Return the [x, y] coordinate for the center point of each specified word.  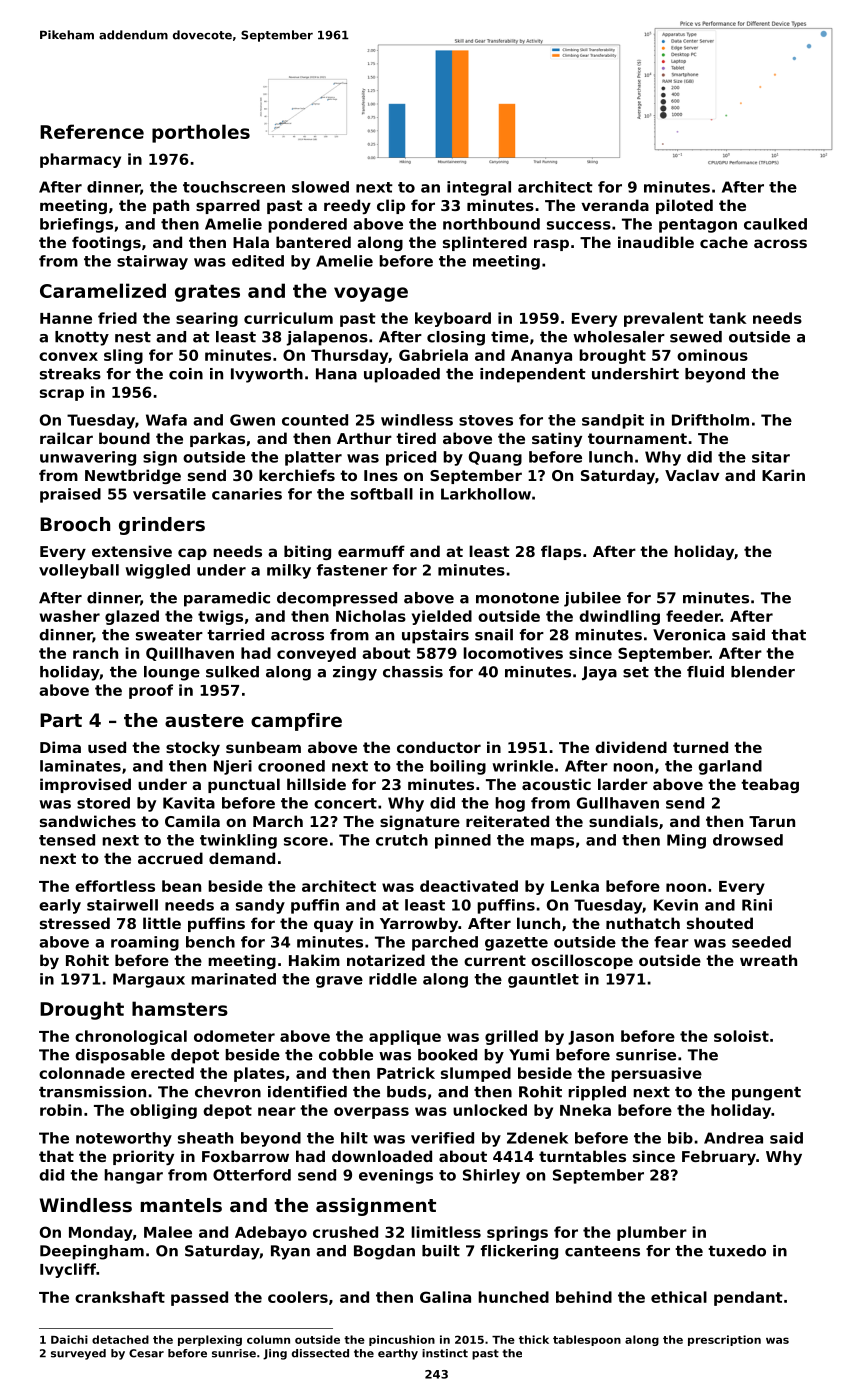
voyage [371, 294]
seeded [761, 942]
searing [207, 319]
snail [494, 635]
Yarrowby [419, 924]
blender [763, 672]
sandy [260, 906]
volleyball [79, 571]
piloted [684, 206]
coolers [298, 1297]
